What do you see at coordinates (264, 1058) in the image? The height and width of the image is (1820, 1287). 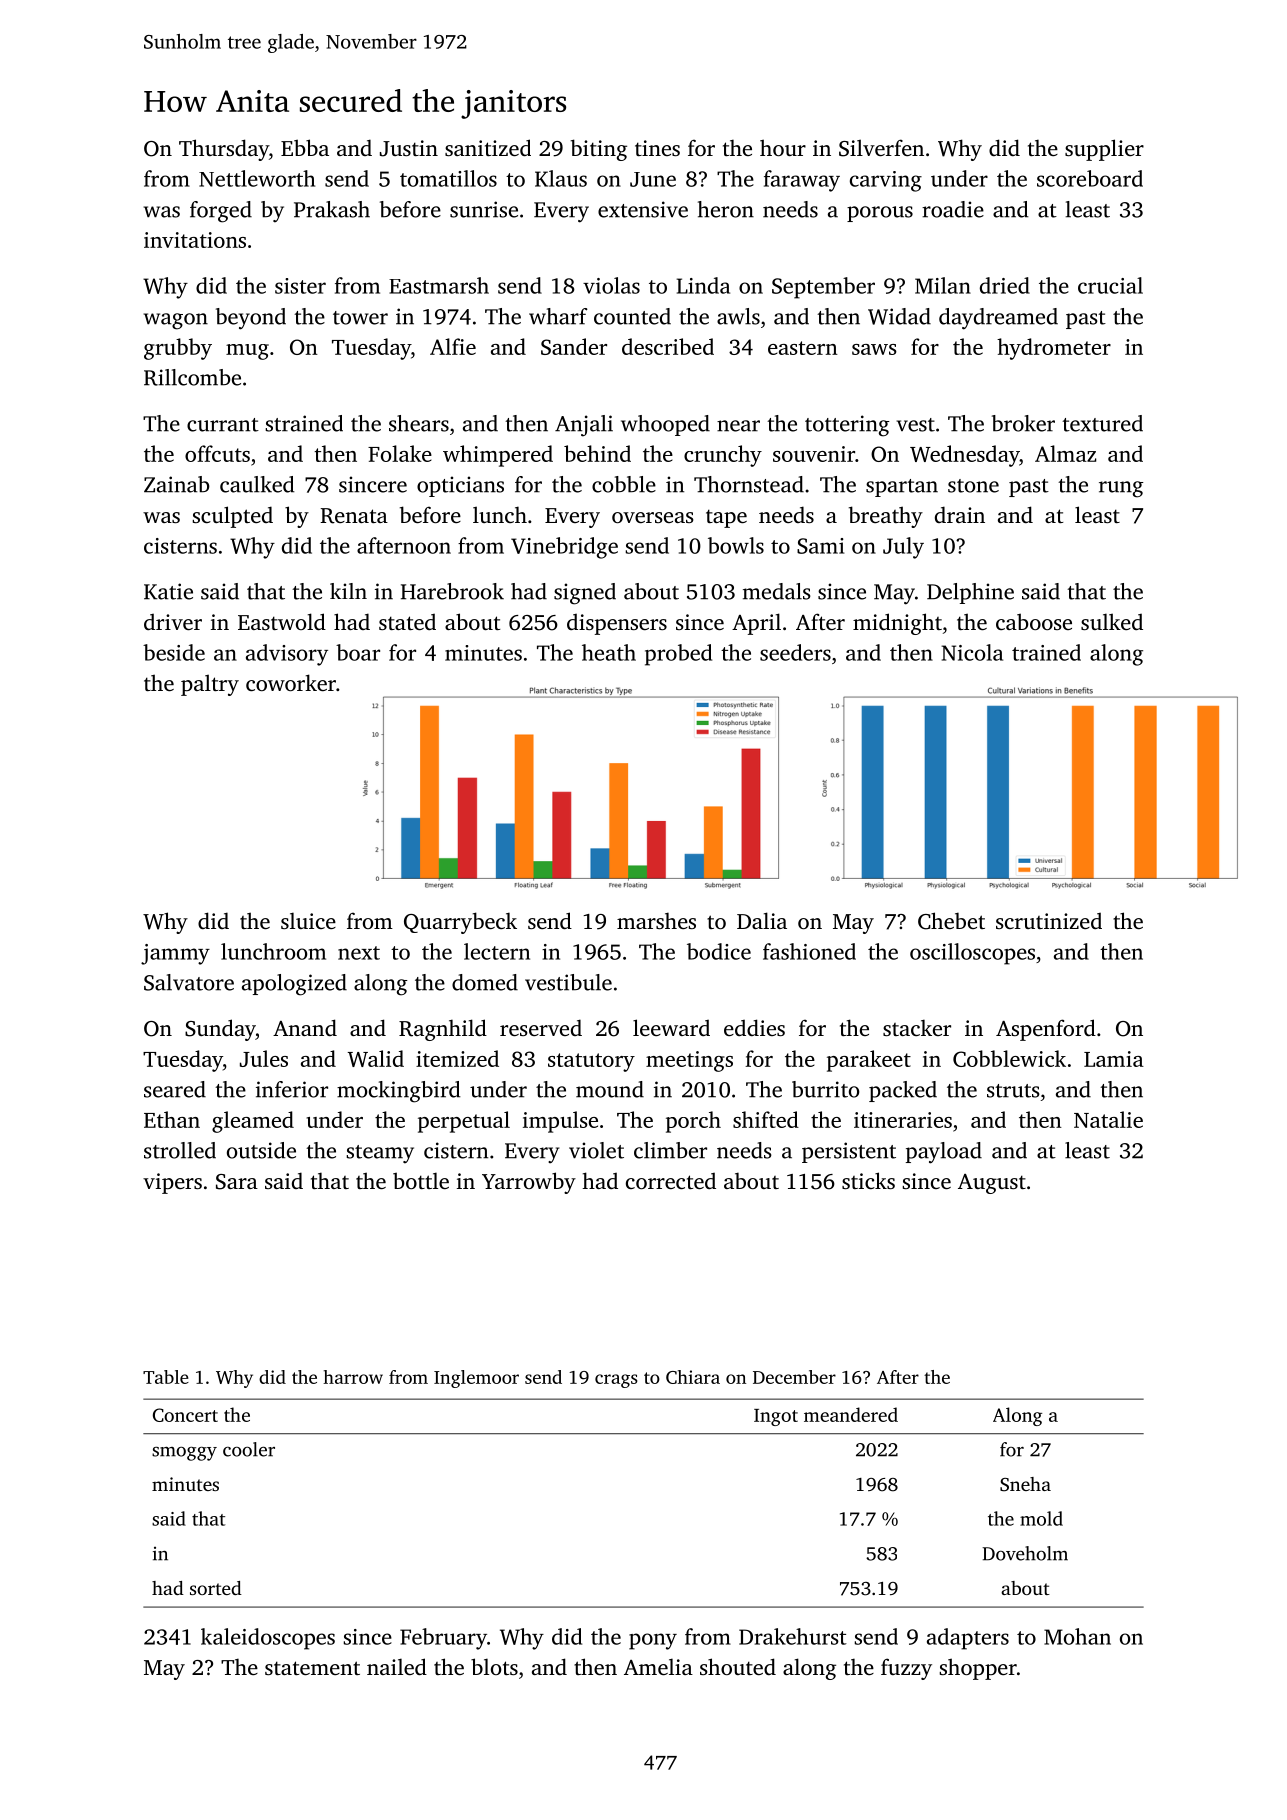 I see `Jules` at bounding box center [264, 1058].
